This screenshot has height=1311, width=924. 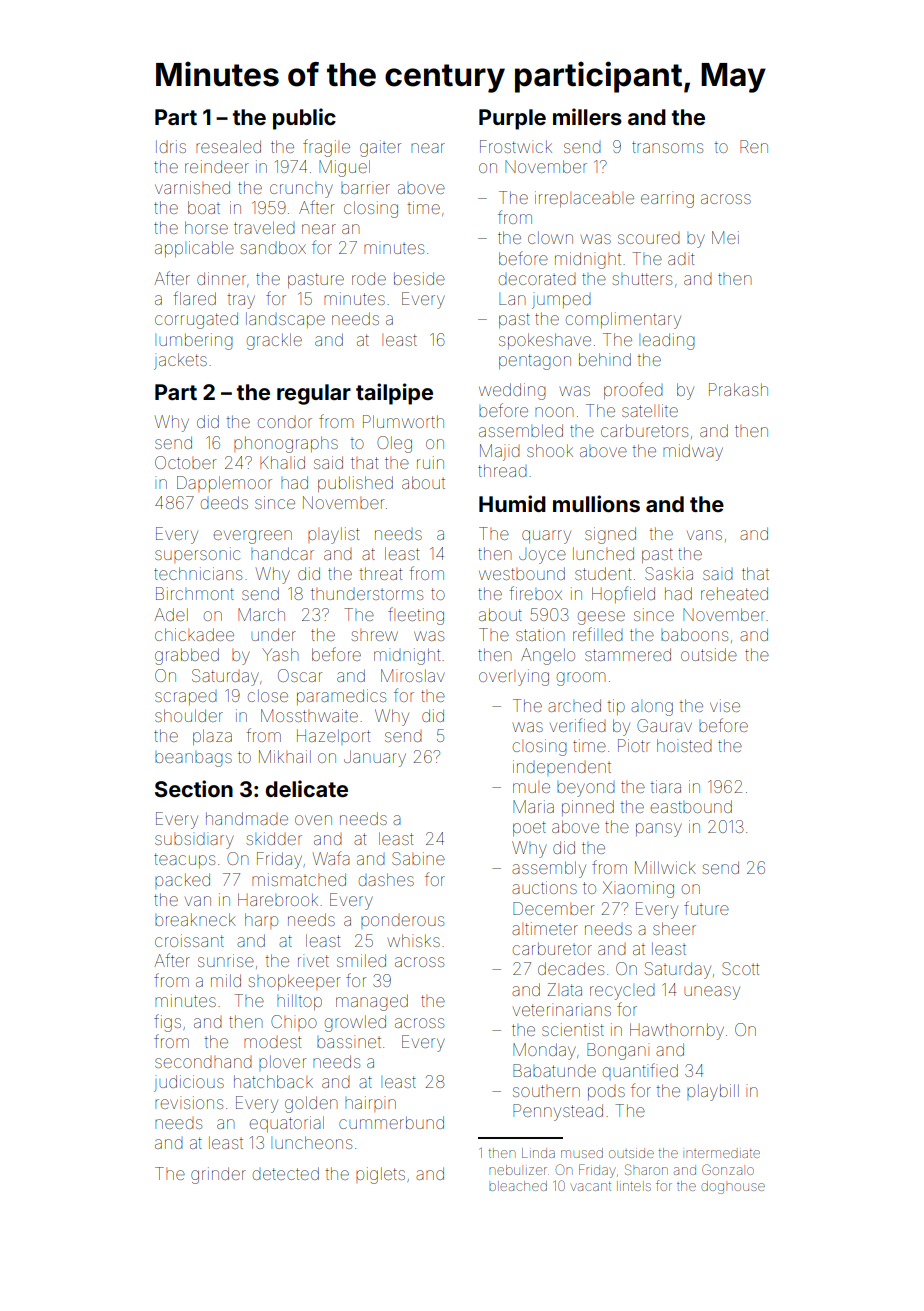 I want to click on condor, so click(x=285, y=423).
